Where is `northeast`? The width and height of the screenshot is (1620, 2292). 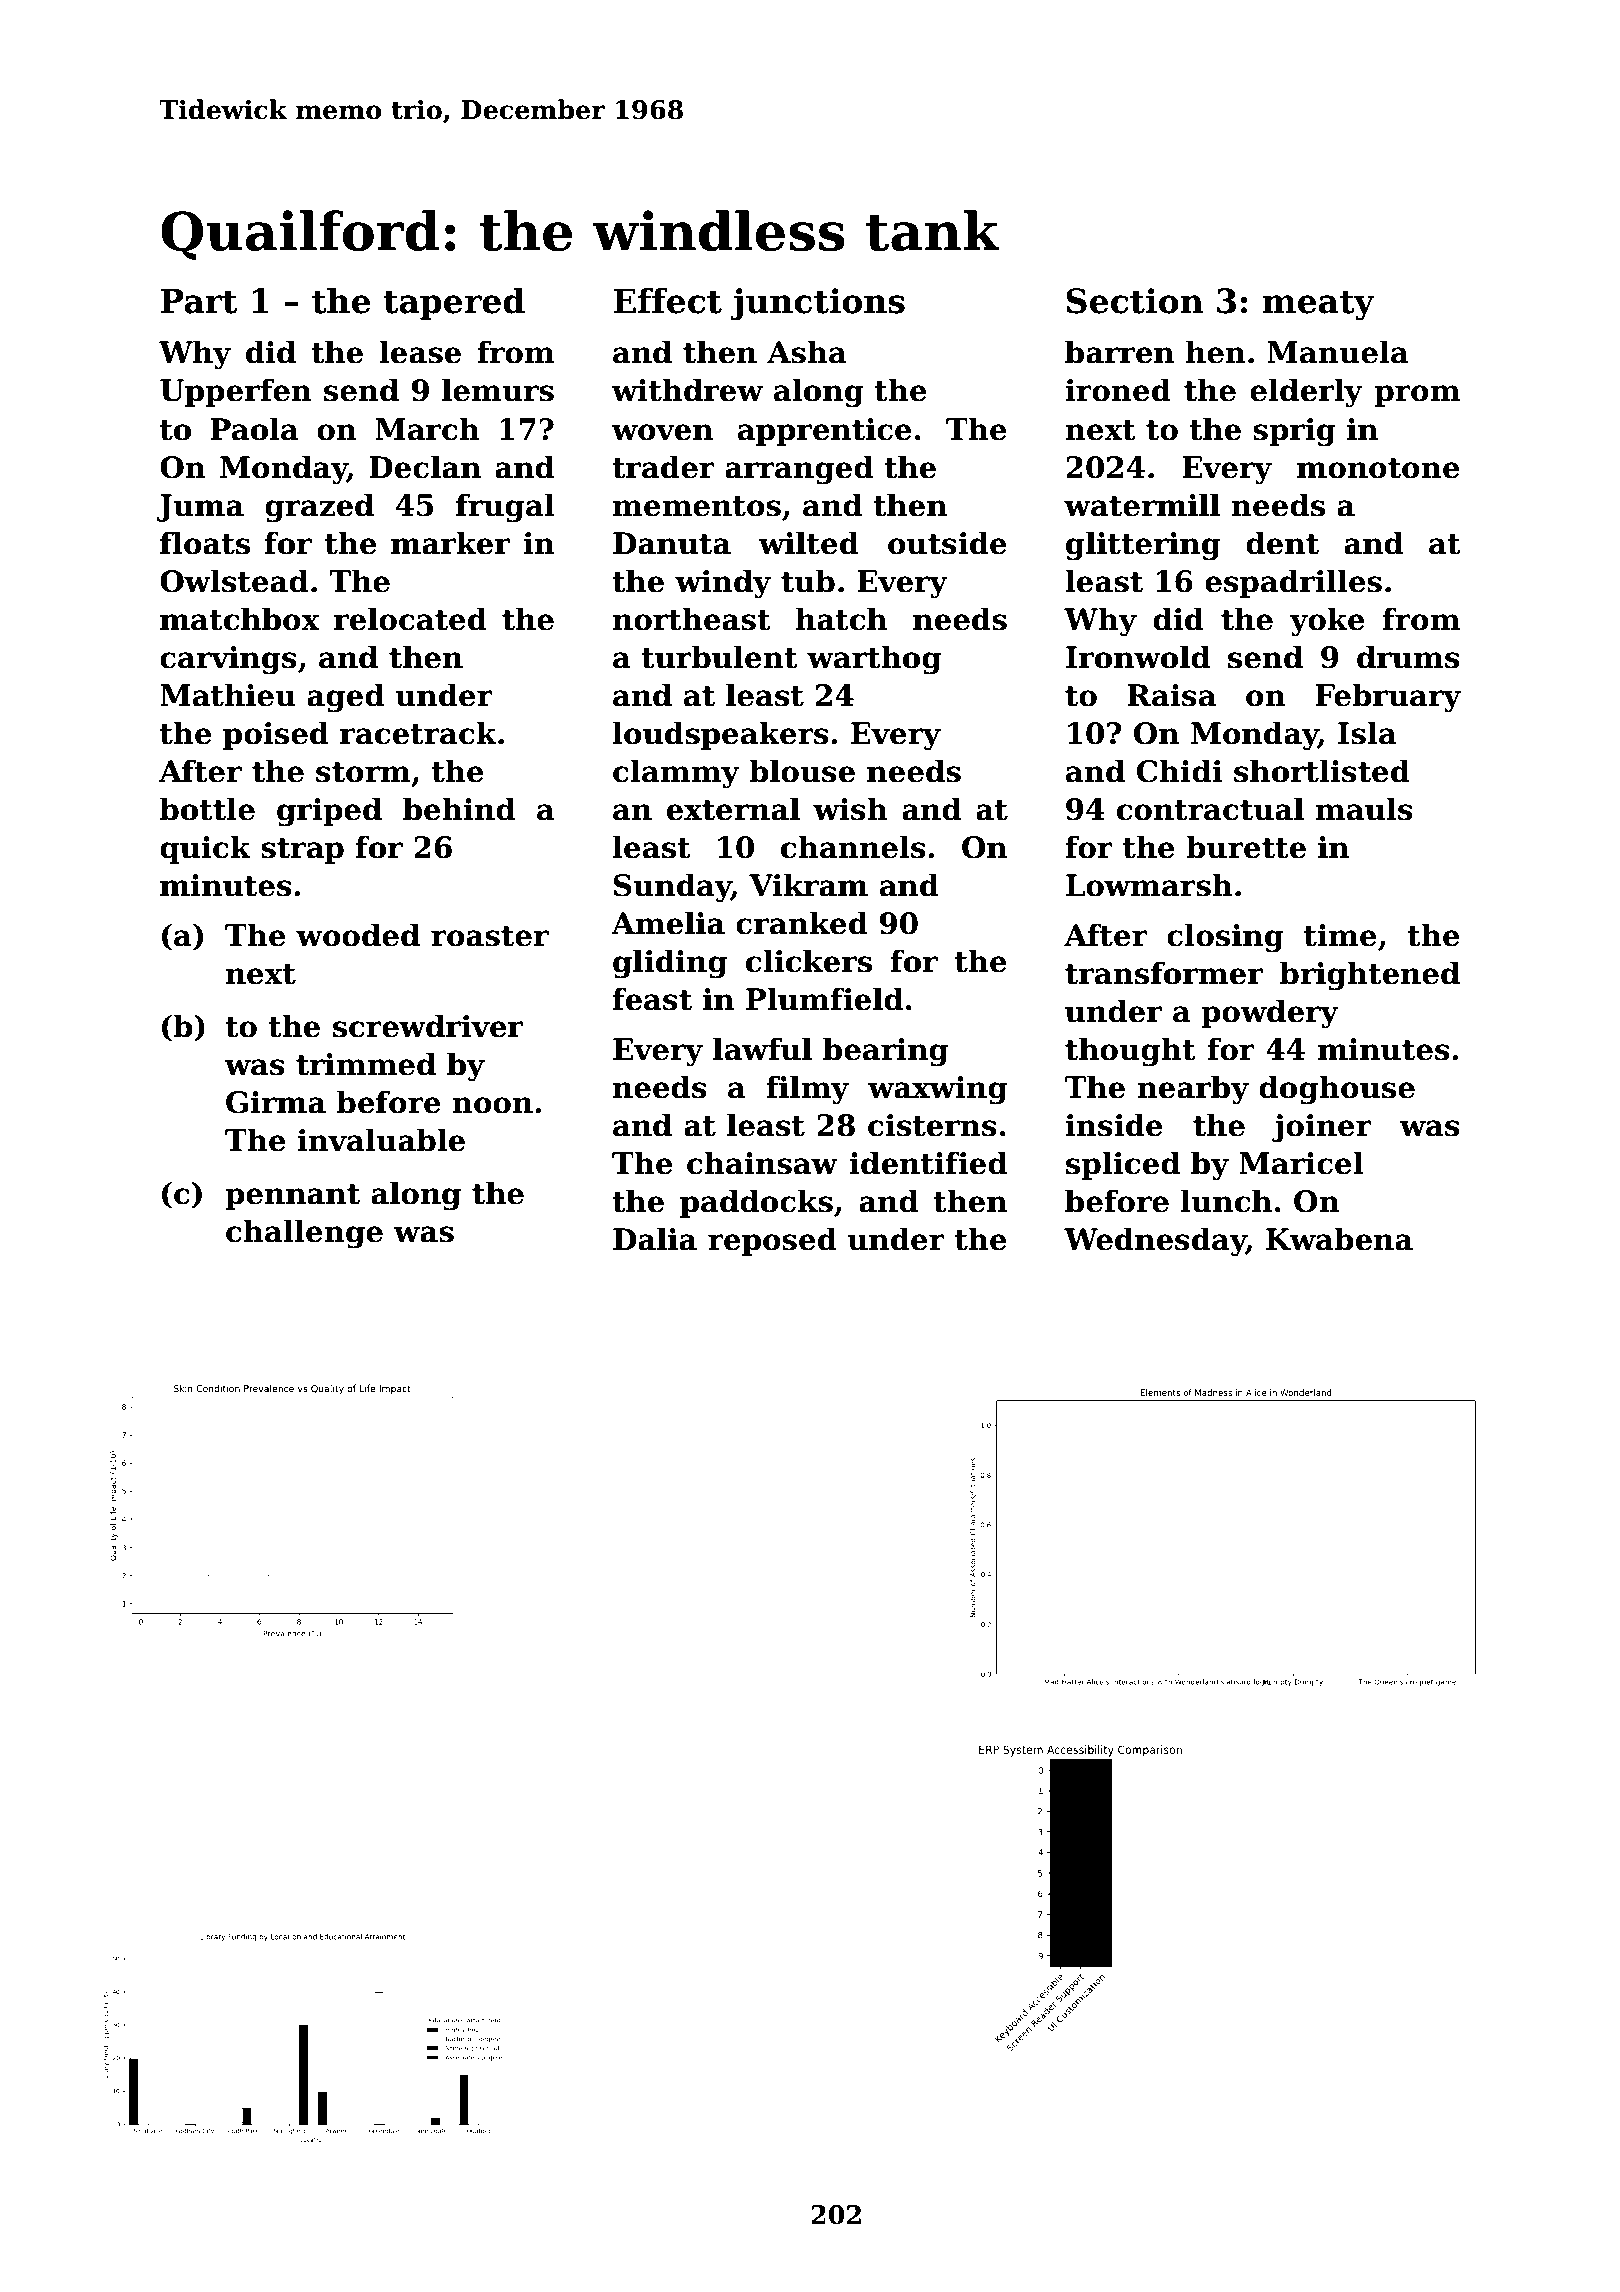
northeast is located at coordinates (692, 619).
